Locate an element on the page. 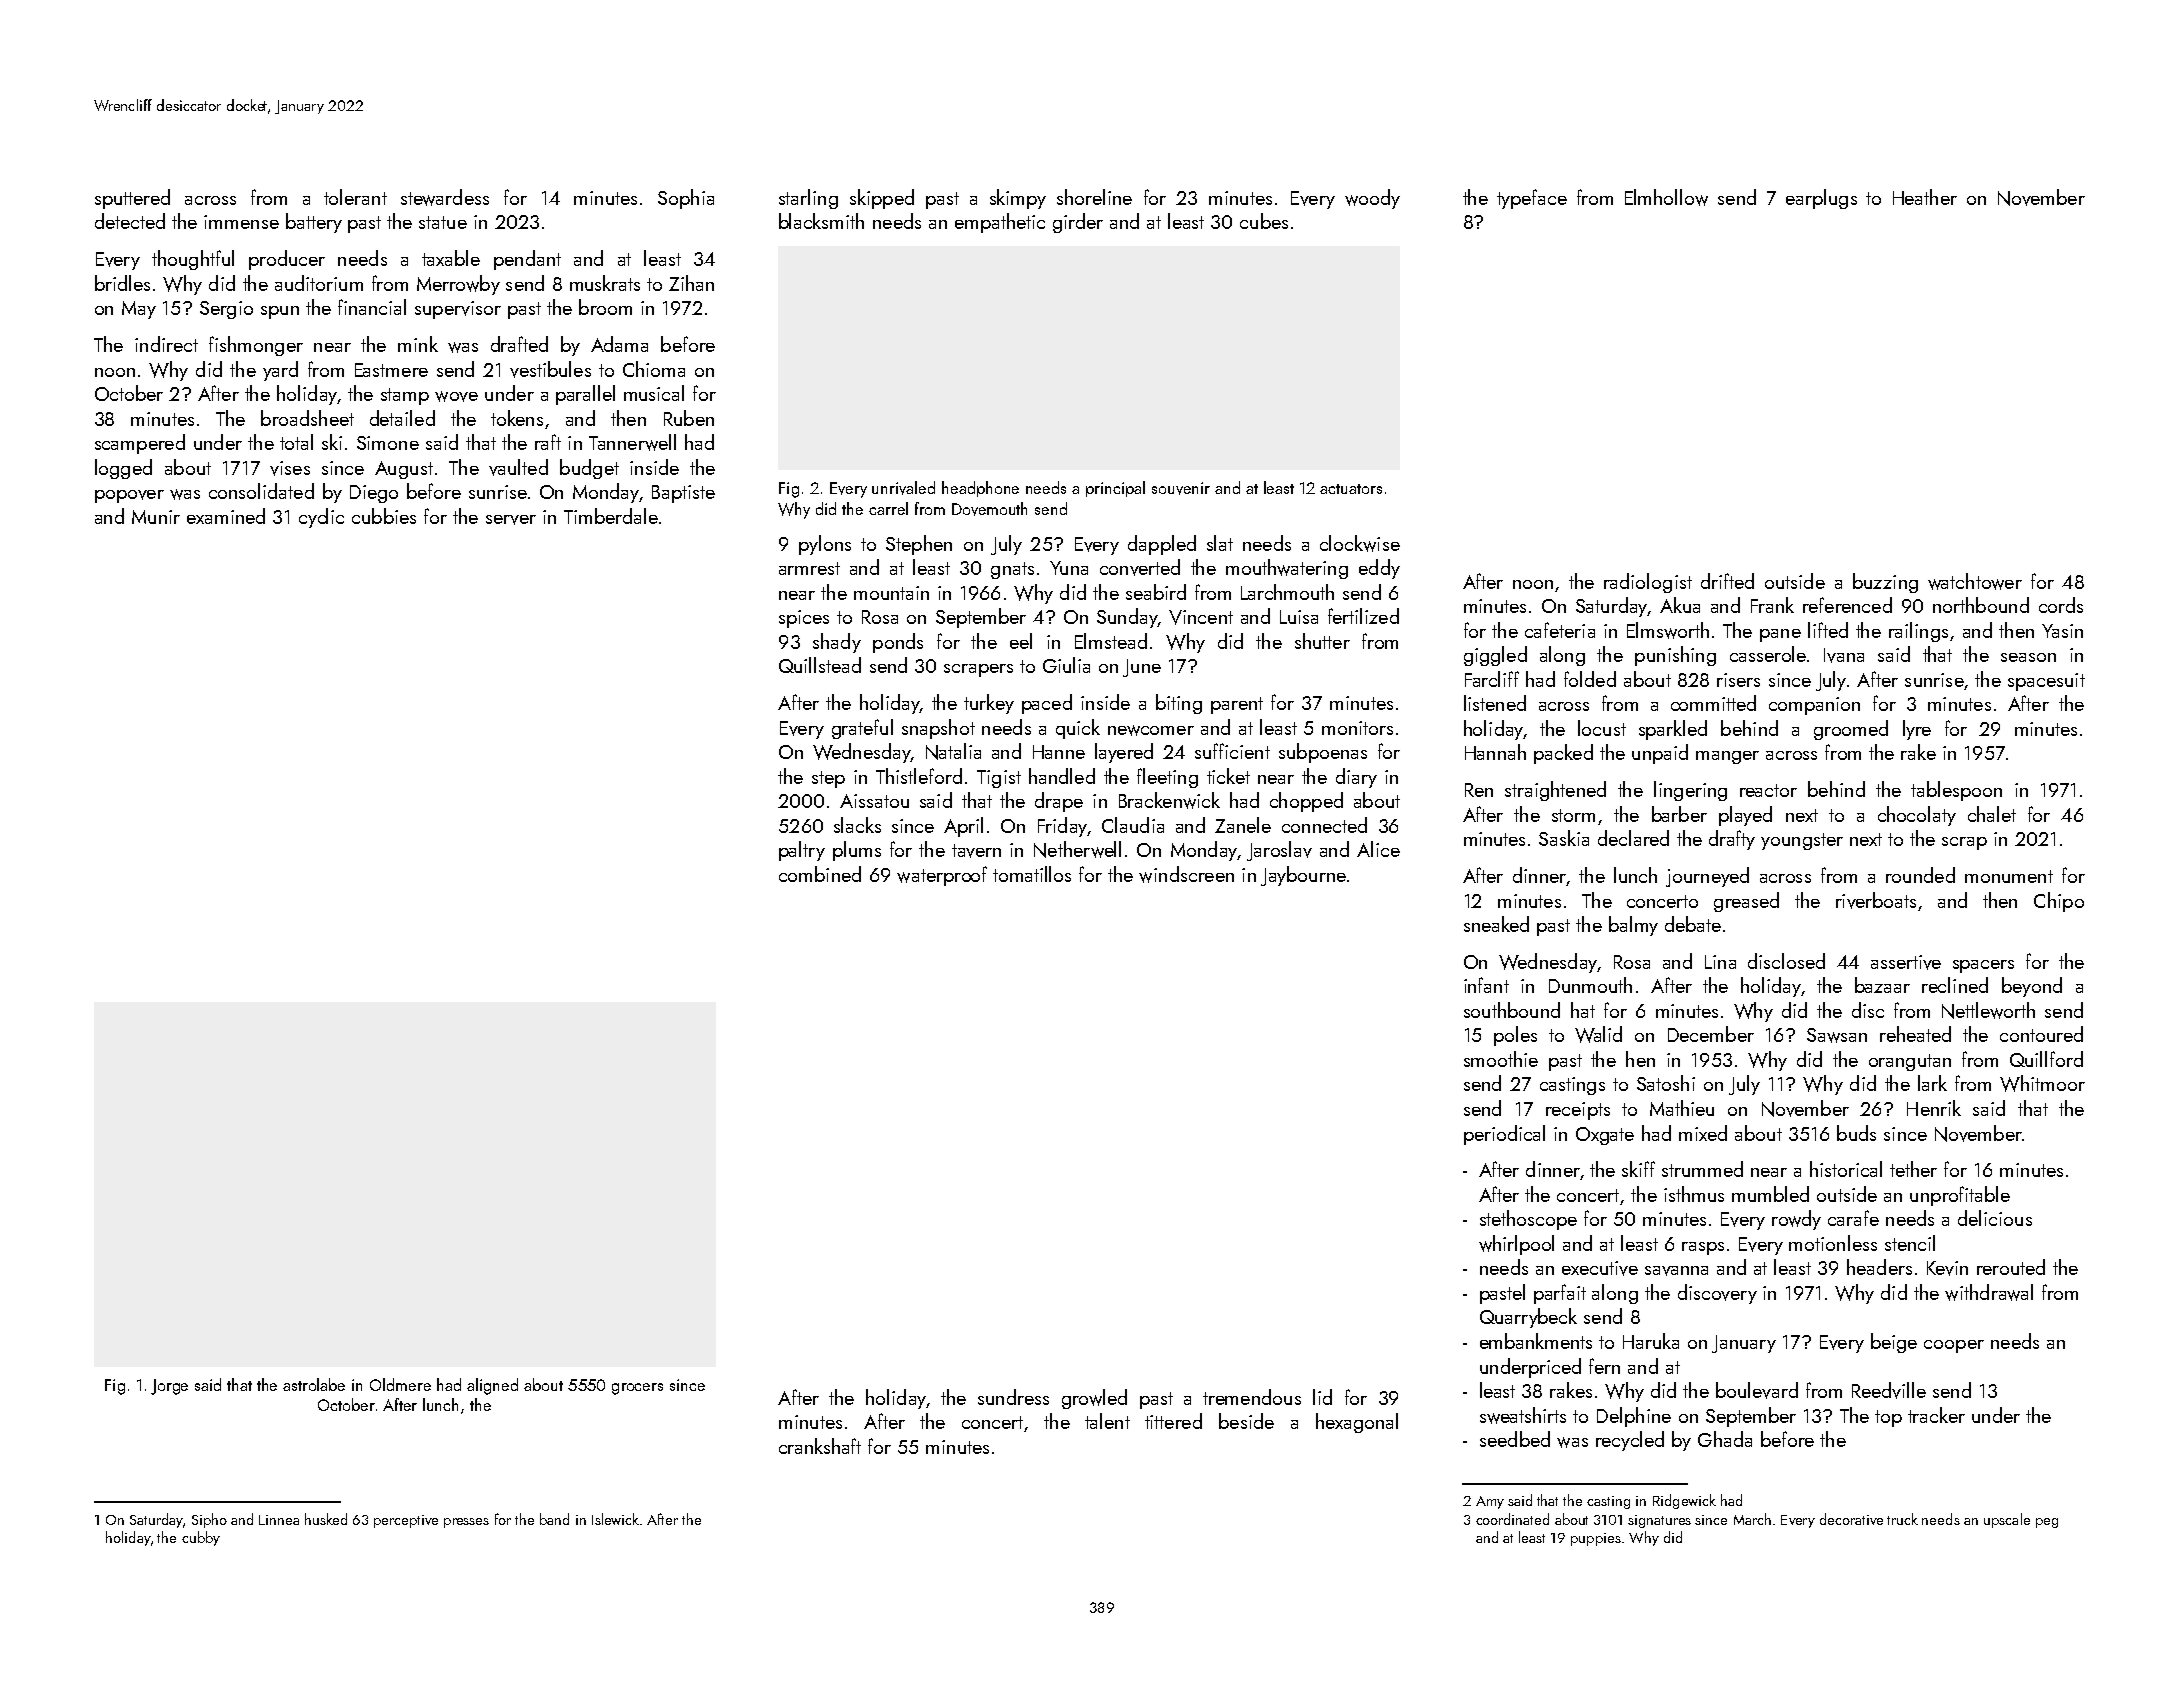  railings is located at coordinates (1918, 632).
